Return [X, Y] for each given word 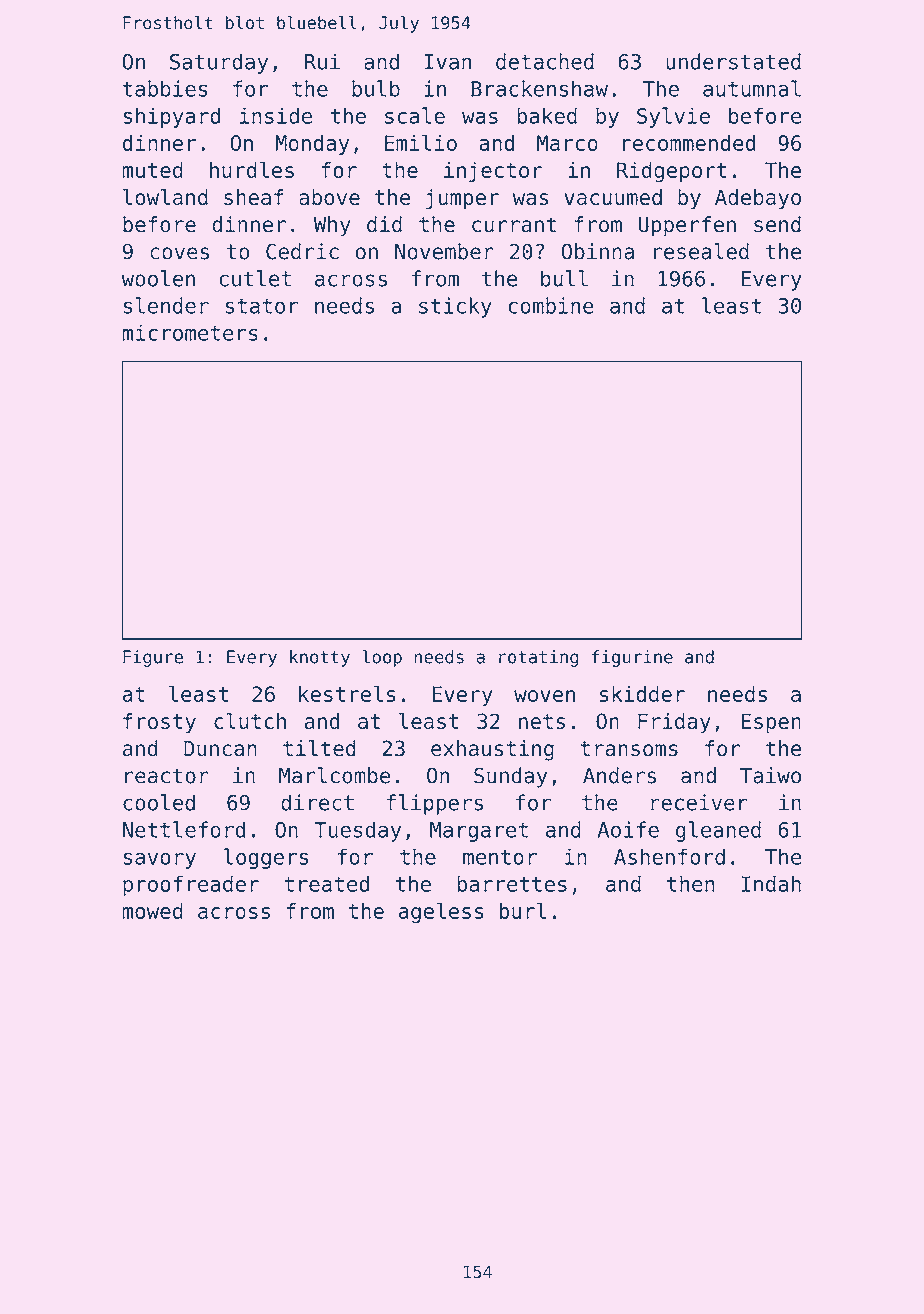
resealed [701, 251]
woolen [158, 278]
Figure [153, 658]
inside [276, 115]
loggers [266, 858]
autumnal [752, 88]
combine [551, 305]
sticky [455, 307]
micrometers [190, 332]
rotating [539, 658]
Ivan [448, 62]
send [777, 224]
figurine [632, 658]
